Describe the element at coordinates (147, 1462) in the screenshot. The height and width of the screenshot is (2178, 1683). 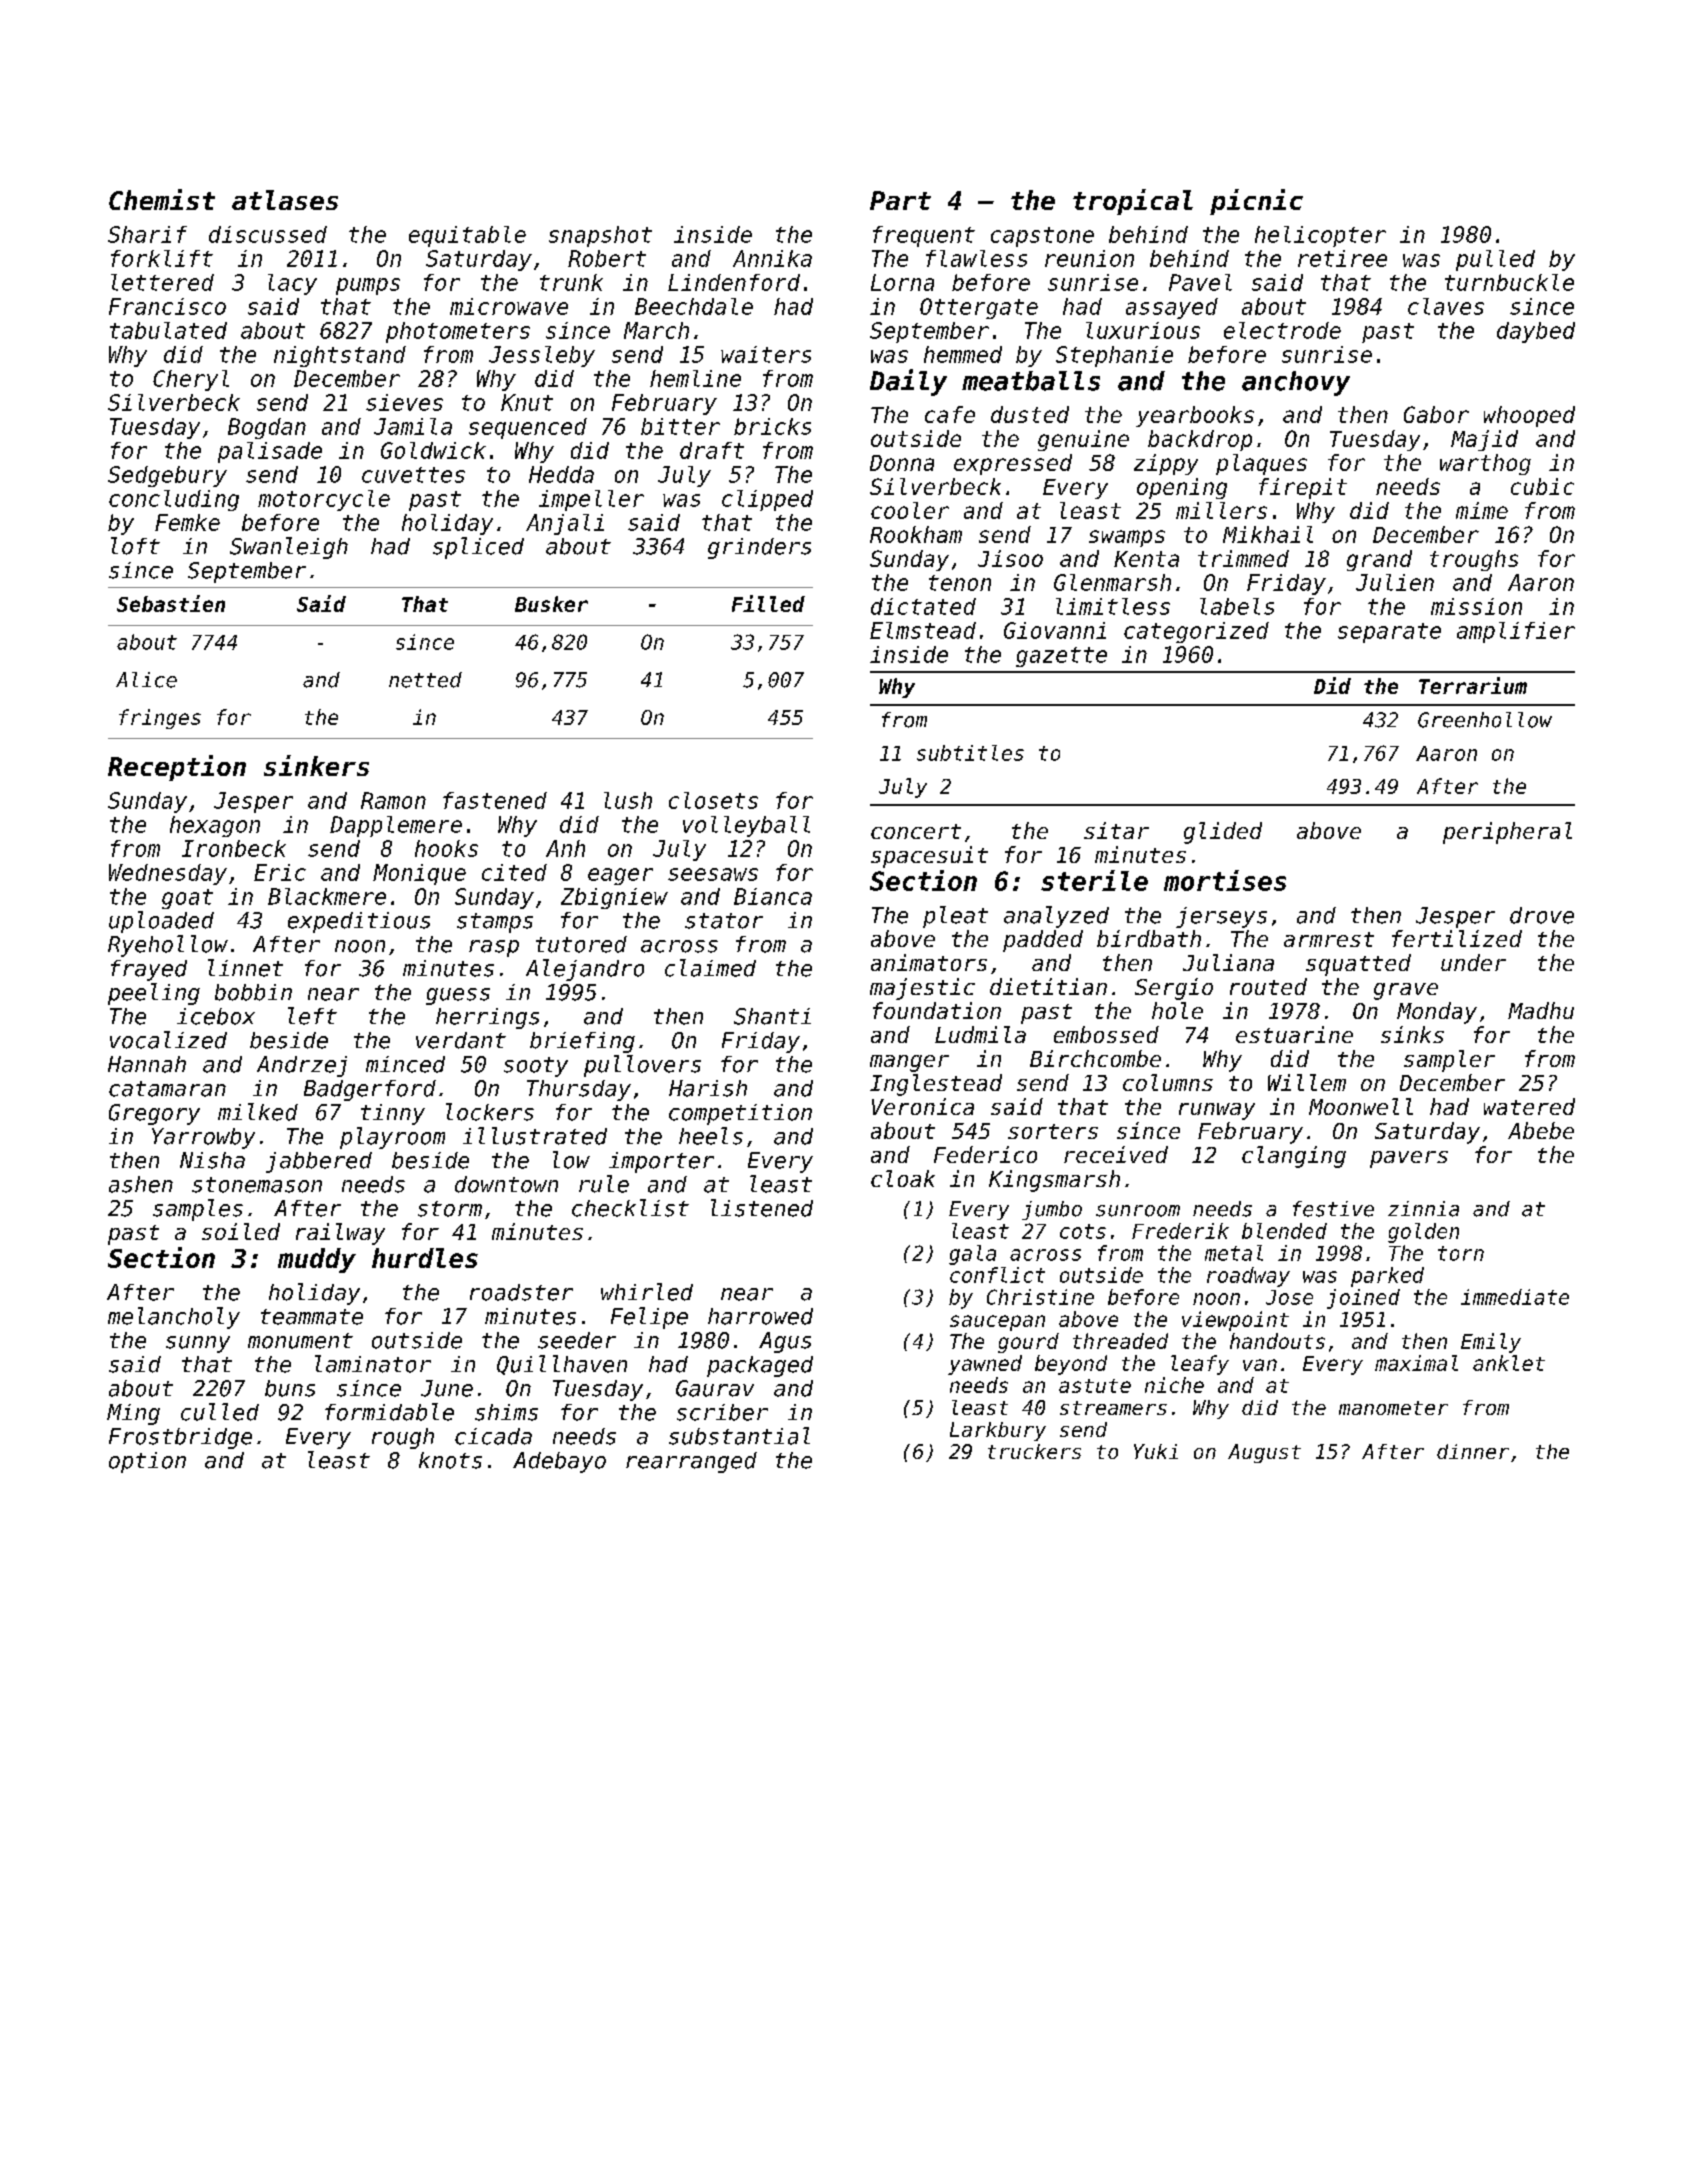
I see `option` at that location.
